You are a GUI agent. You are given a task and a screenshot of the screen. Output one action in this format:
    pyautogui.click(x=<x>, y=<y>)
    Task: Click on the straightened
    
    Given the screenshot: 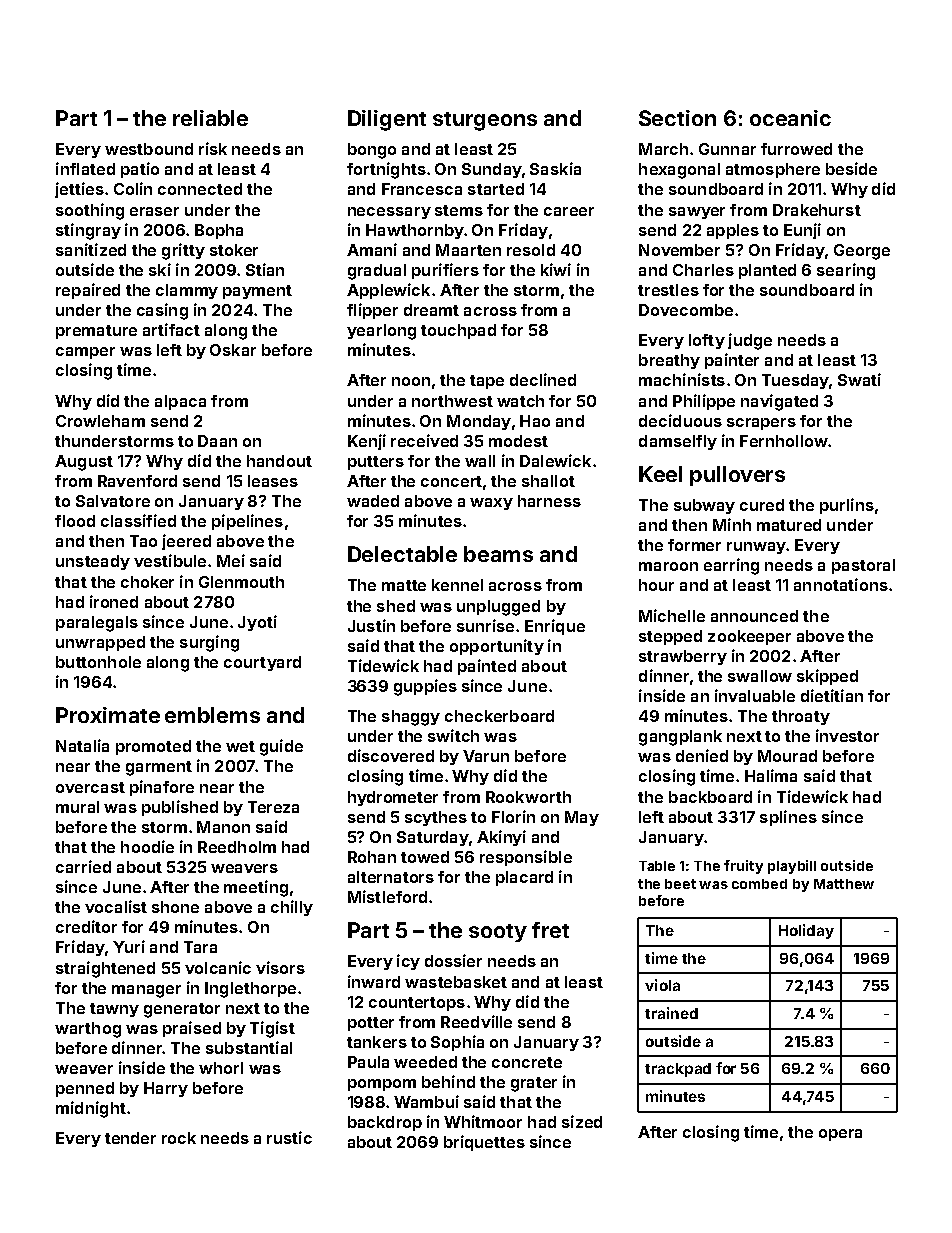 What is the action you would take?
    pyautogui.click(x=105, y=969)
